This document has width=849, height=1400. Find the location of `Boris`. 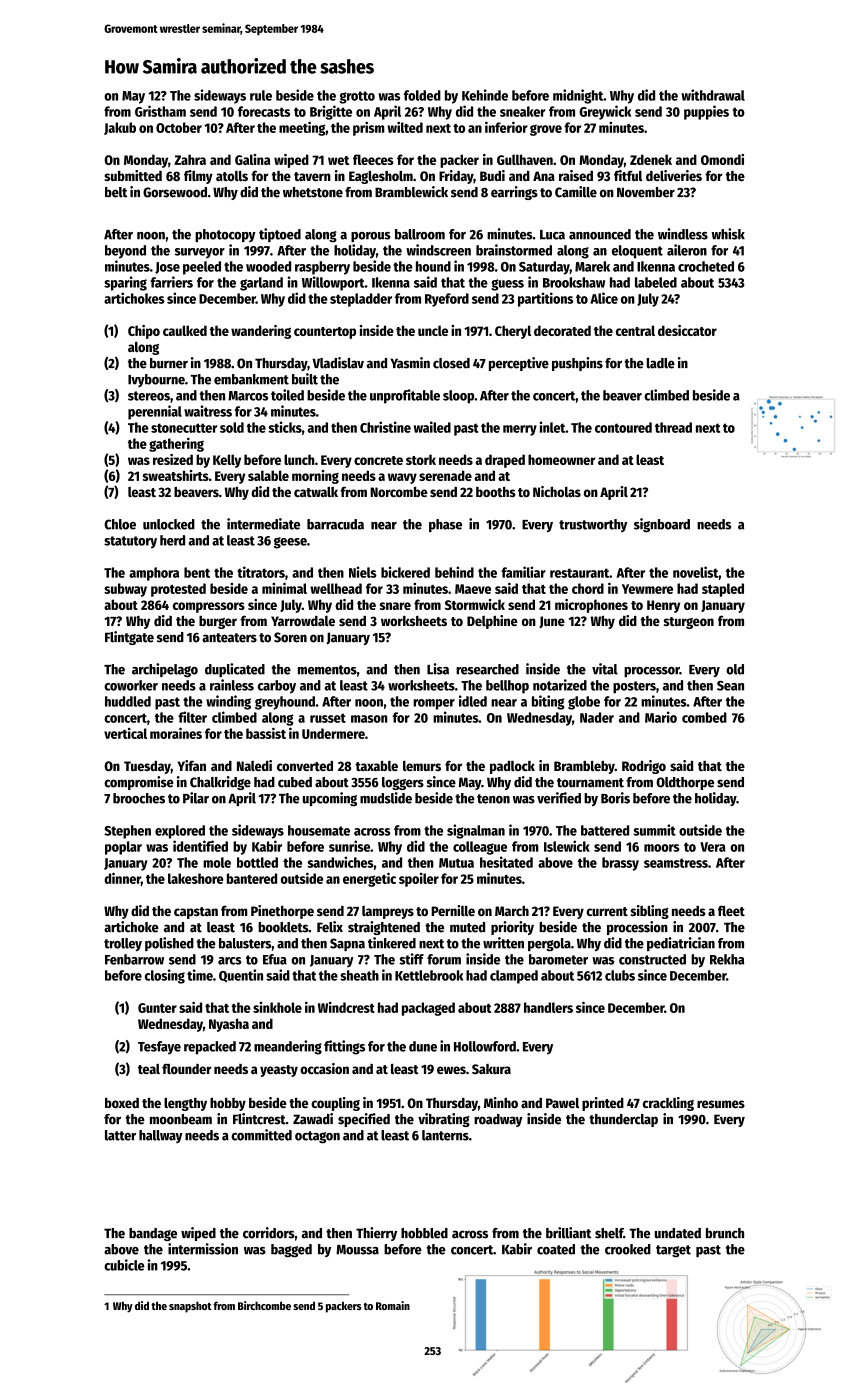

Boris is located at coordinates (615, 798).
